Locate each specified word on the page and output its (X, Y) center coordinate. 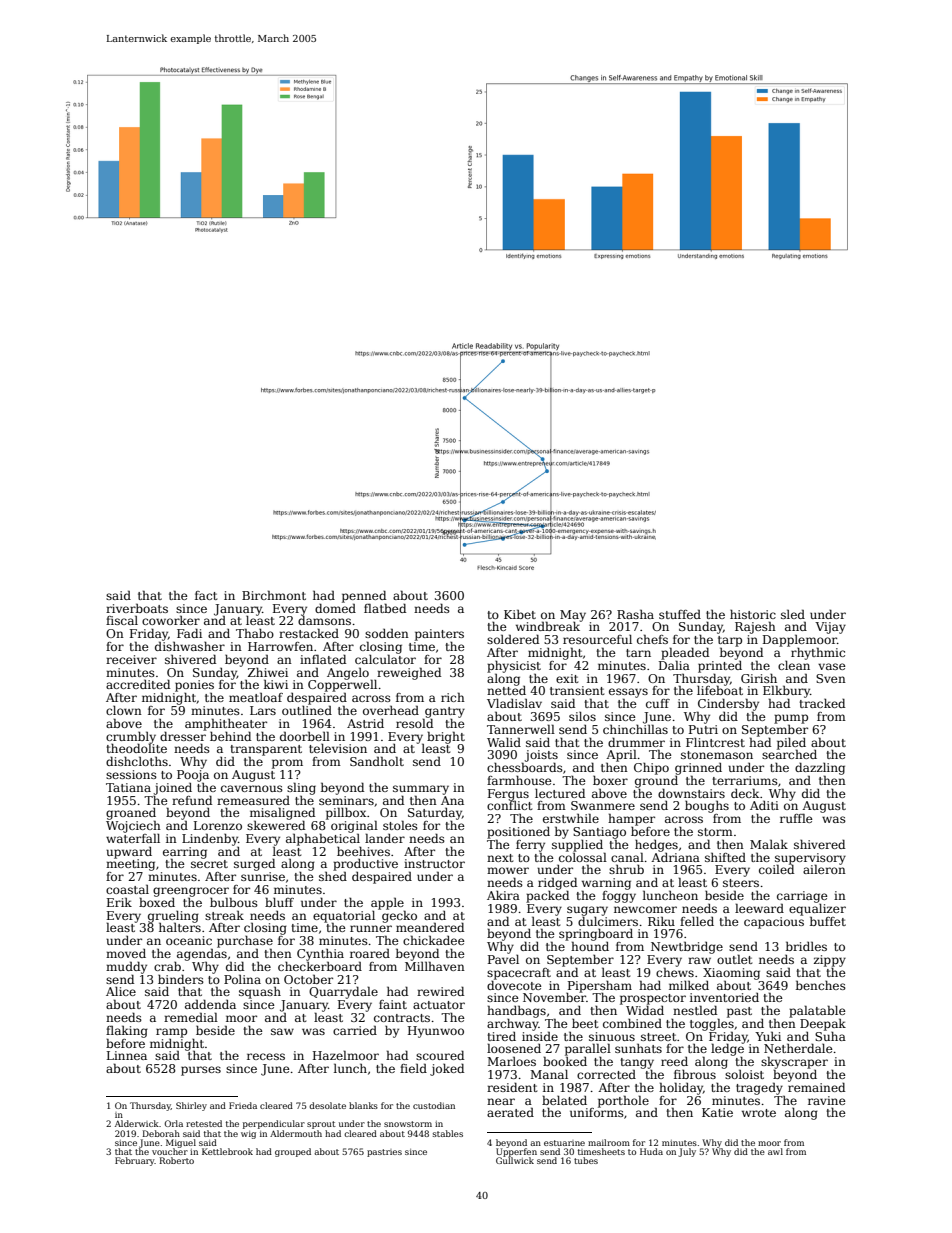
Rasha (635, 614)
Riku (661, 921)
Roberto (176, 1160)
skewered (276, 825)
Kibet (520, 614)
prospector (653, 999)
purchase (245, 941)
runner (371, 928)
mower (508, 870)
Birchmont (274, 595)
